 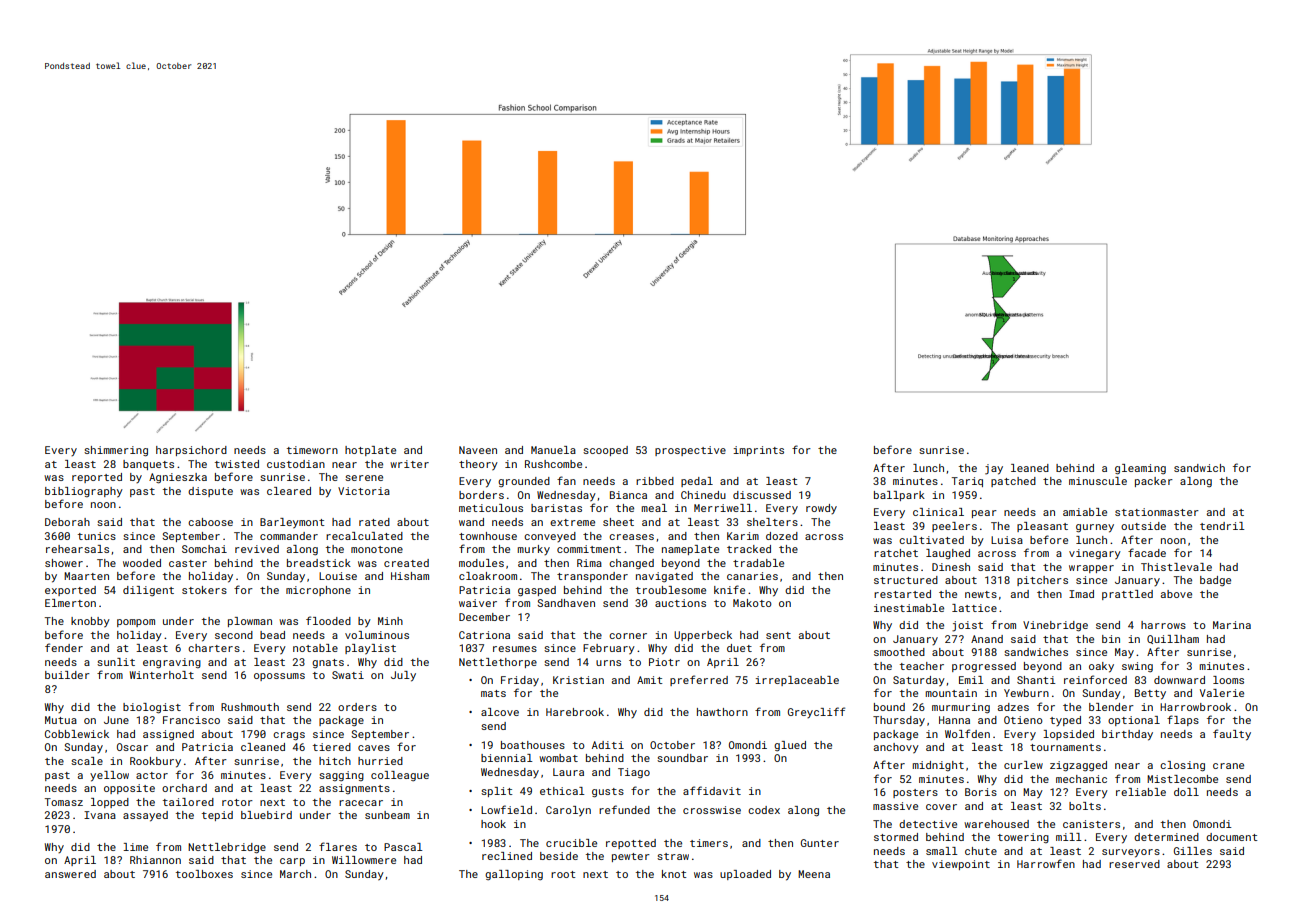 I want to click on Betty, so click(x=1150, y=694).
